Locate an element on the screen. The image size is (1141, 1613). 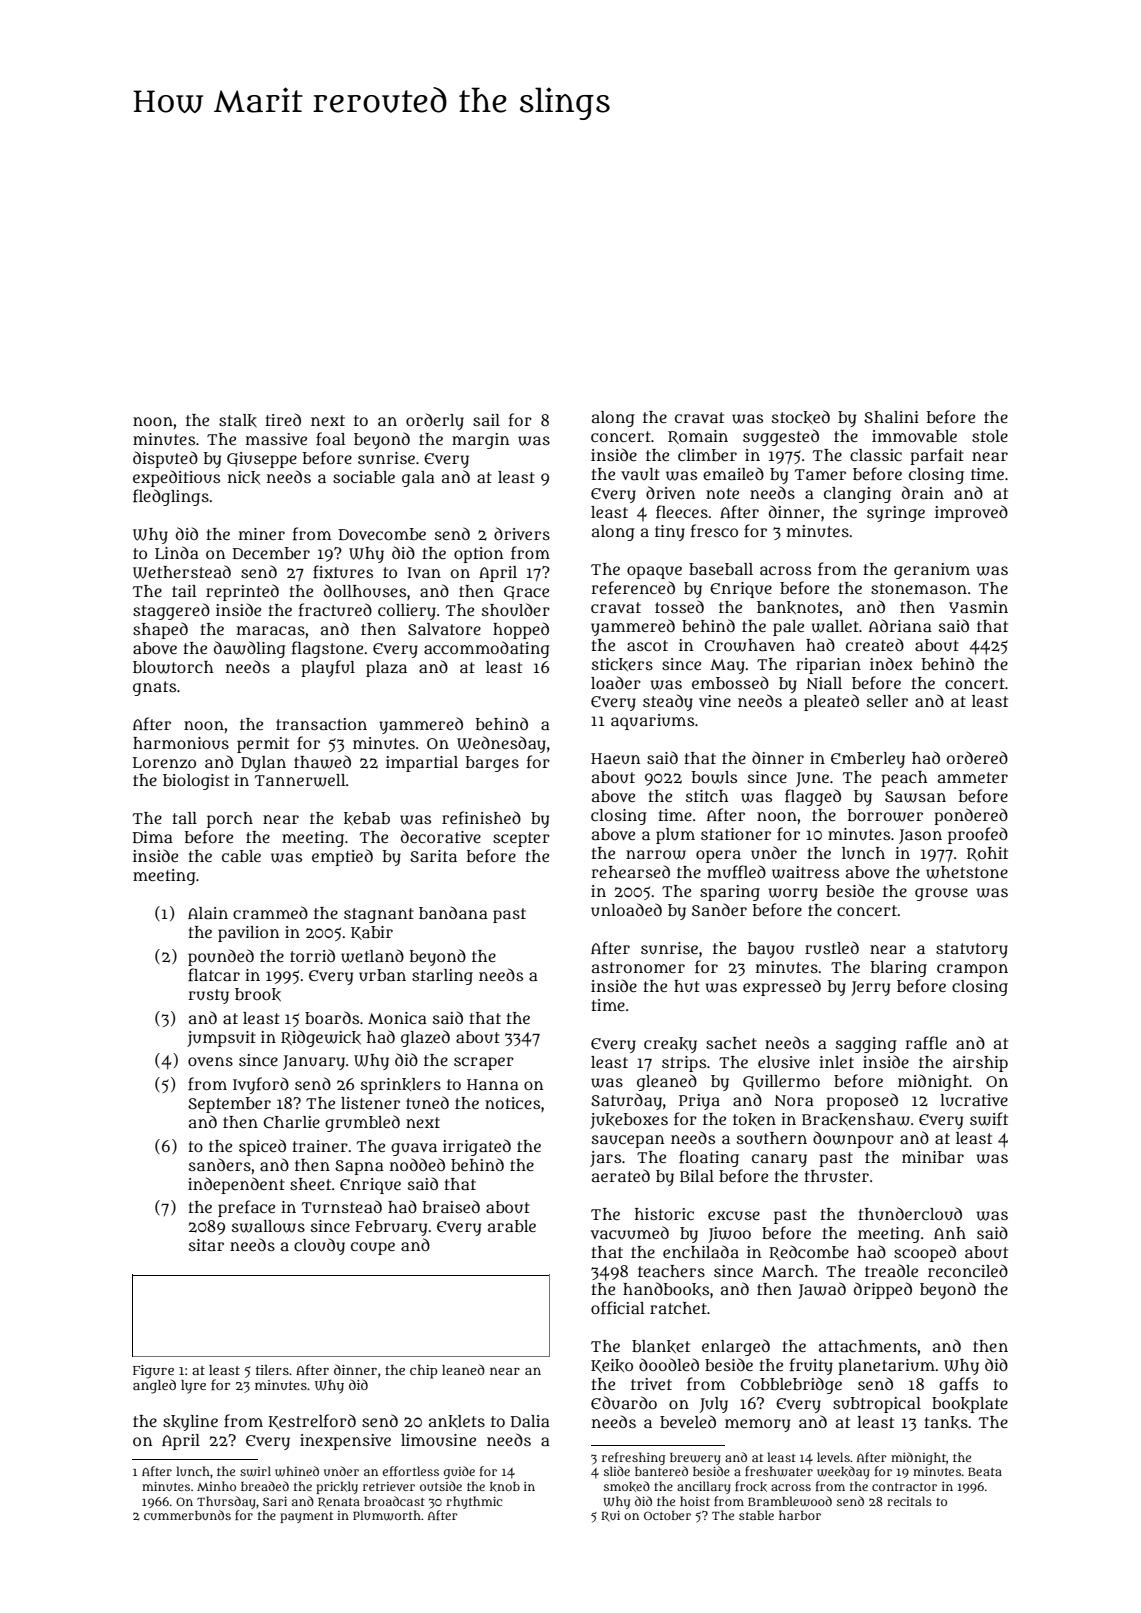
accommodating is located at coordinates (487, 649).
